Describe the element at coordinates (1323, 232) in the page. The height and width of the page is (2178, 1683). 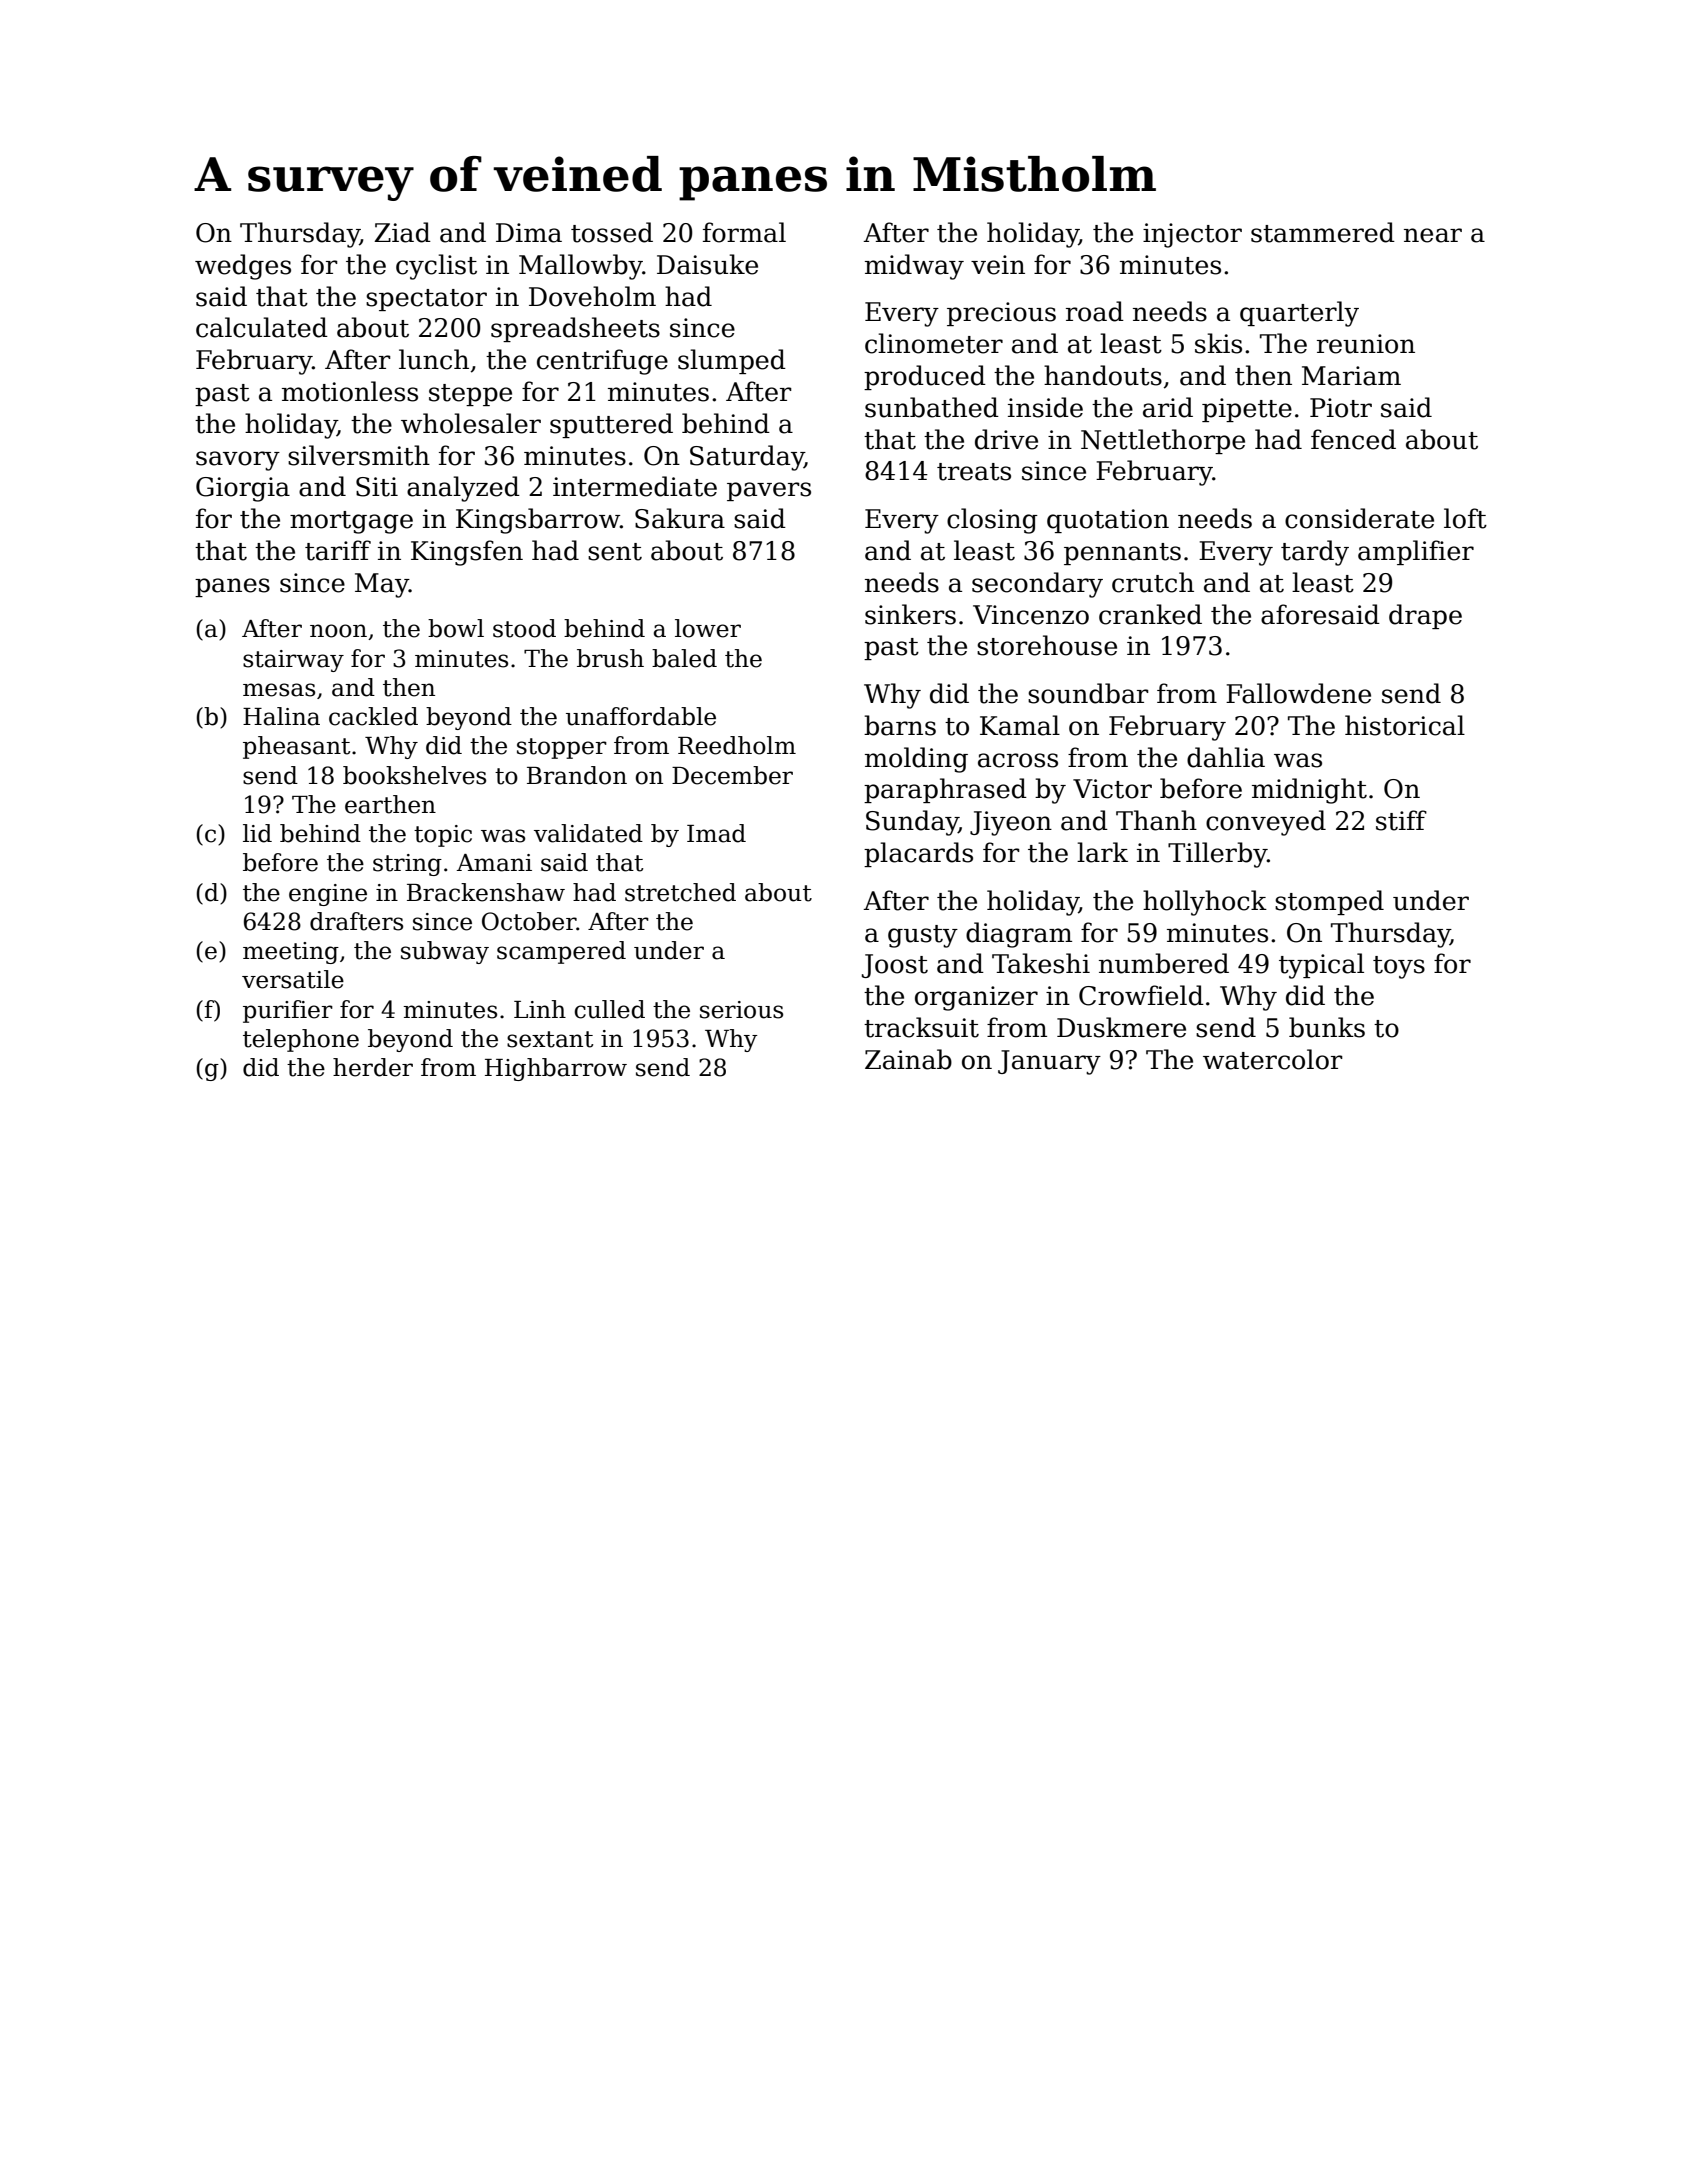
I see `stammered` at that location.
